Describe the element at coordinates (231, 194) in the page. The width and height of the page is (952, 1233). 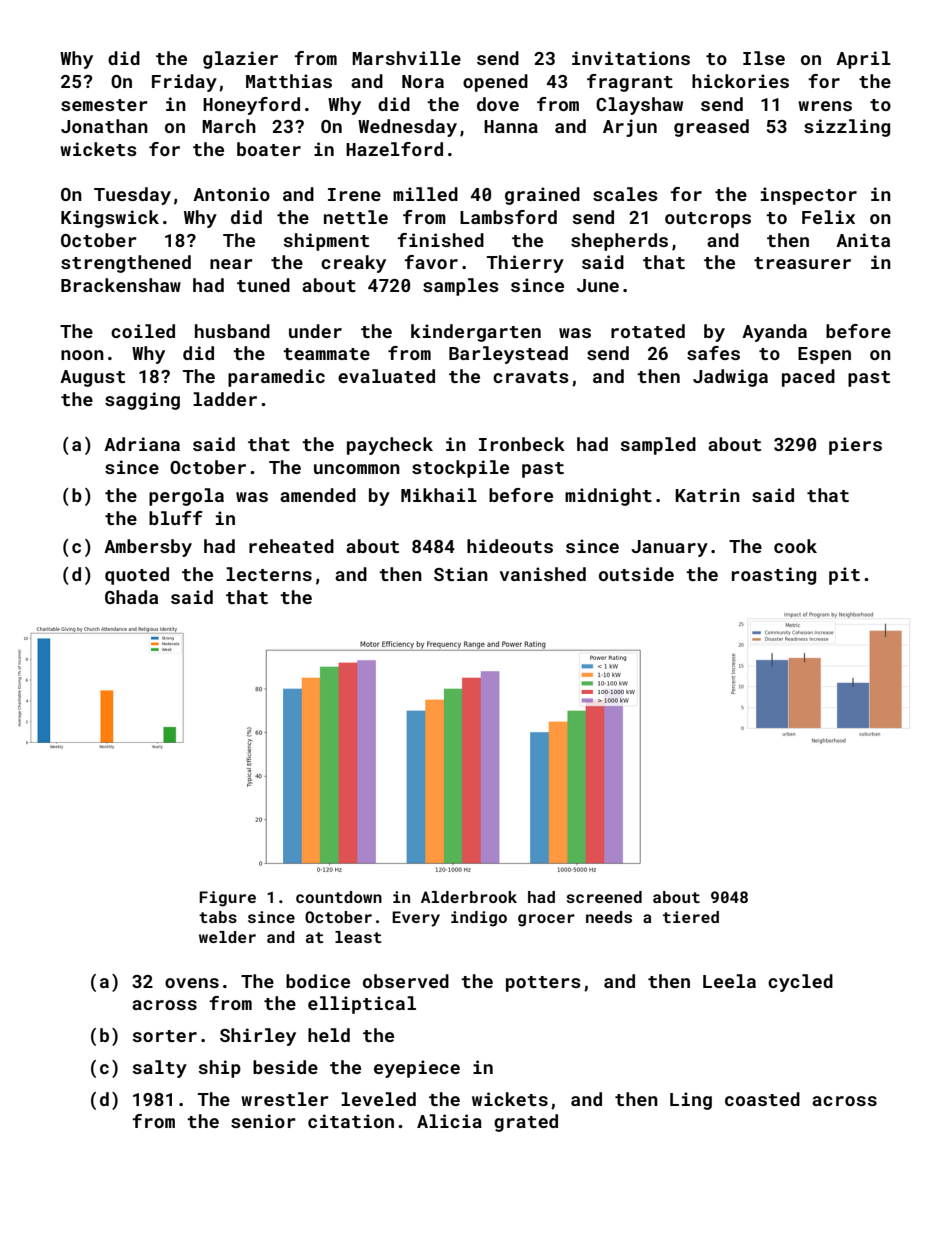
I see `Antonio` at that location.
